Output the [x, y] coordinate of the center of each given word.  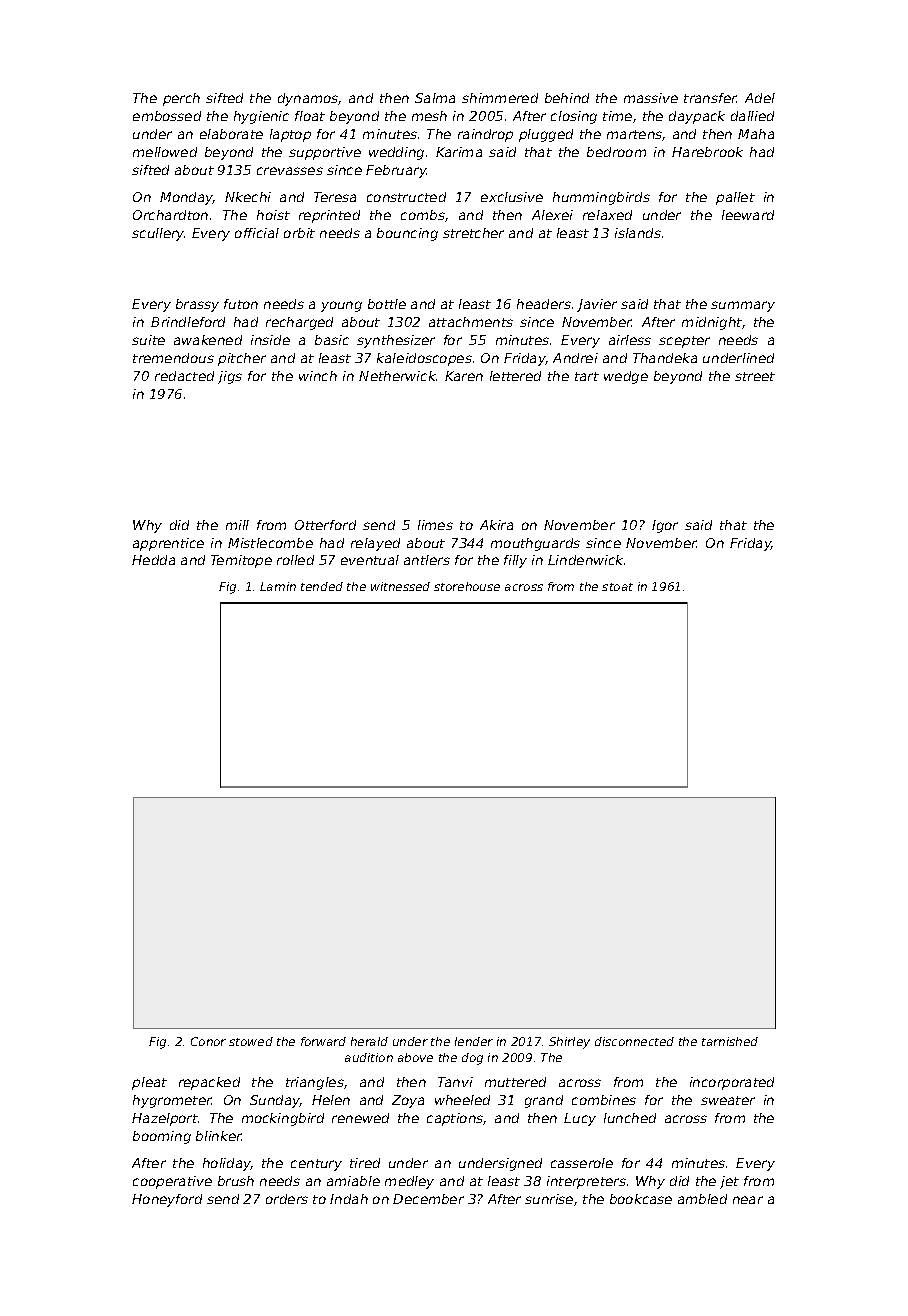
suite [148, 340]
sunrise [549, 1199]
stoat [617, 587]
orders [287, 1199]
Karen [464, 376]
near [748, 1200]
